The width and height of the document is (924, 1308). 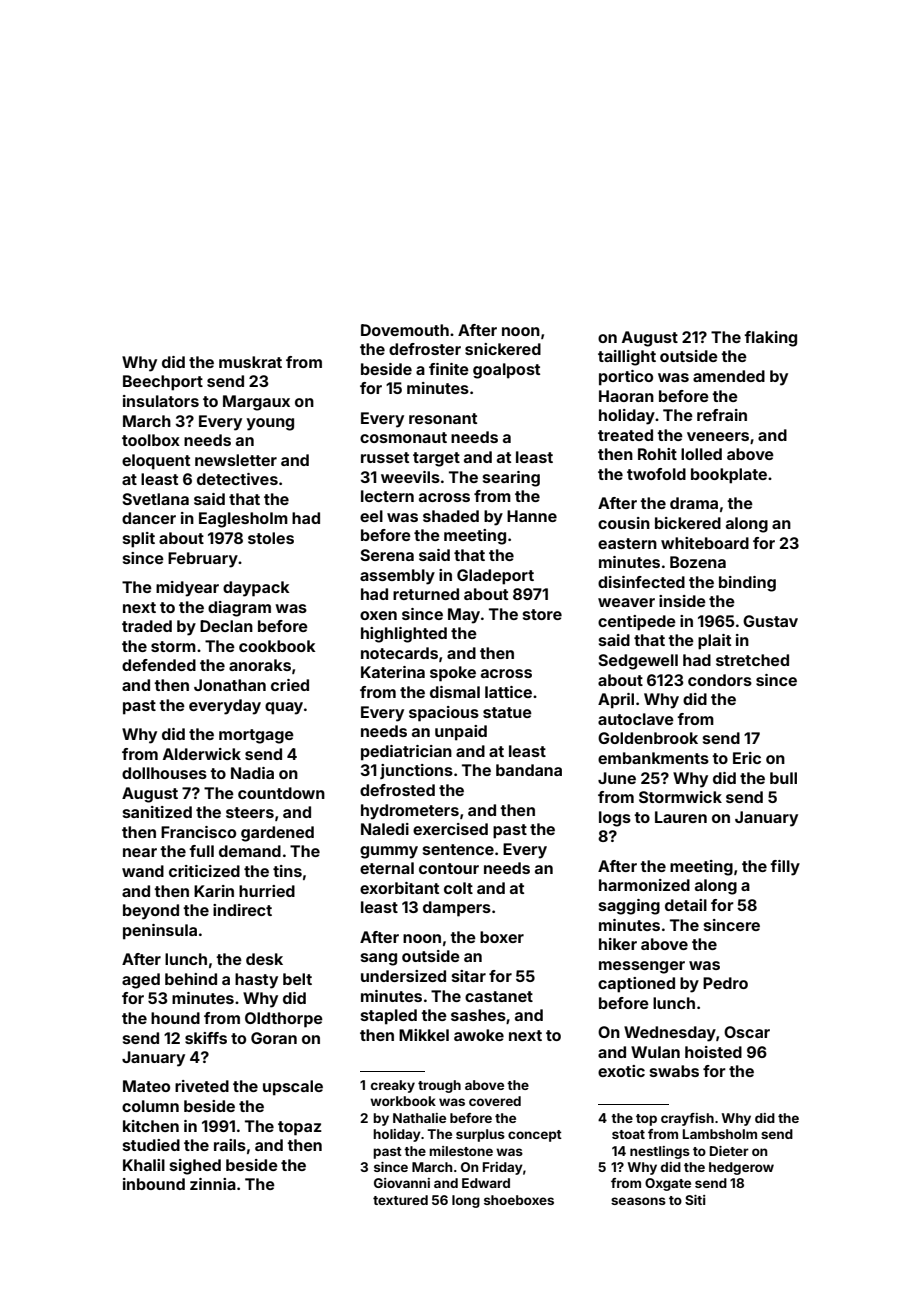 What do you see at coordinates (461, 733) in the document?
I see `unpaid` at bounding box center [461, 733].
